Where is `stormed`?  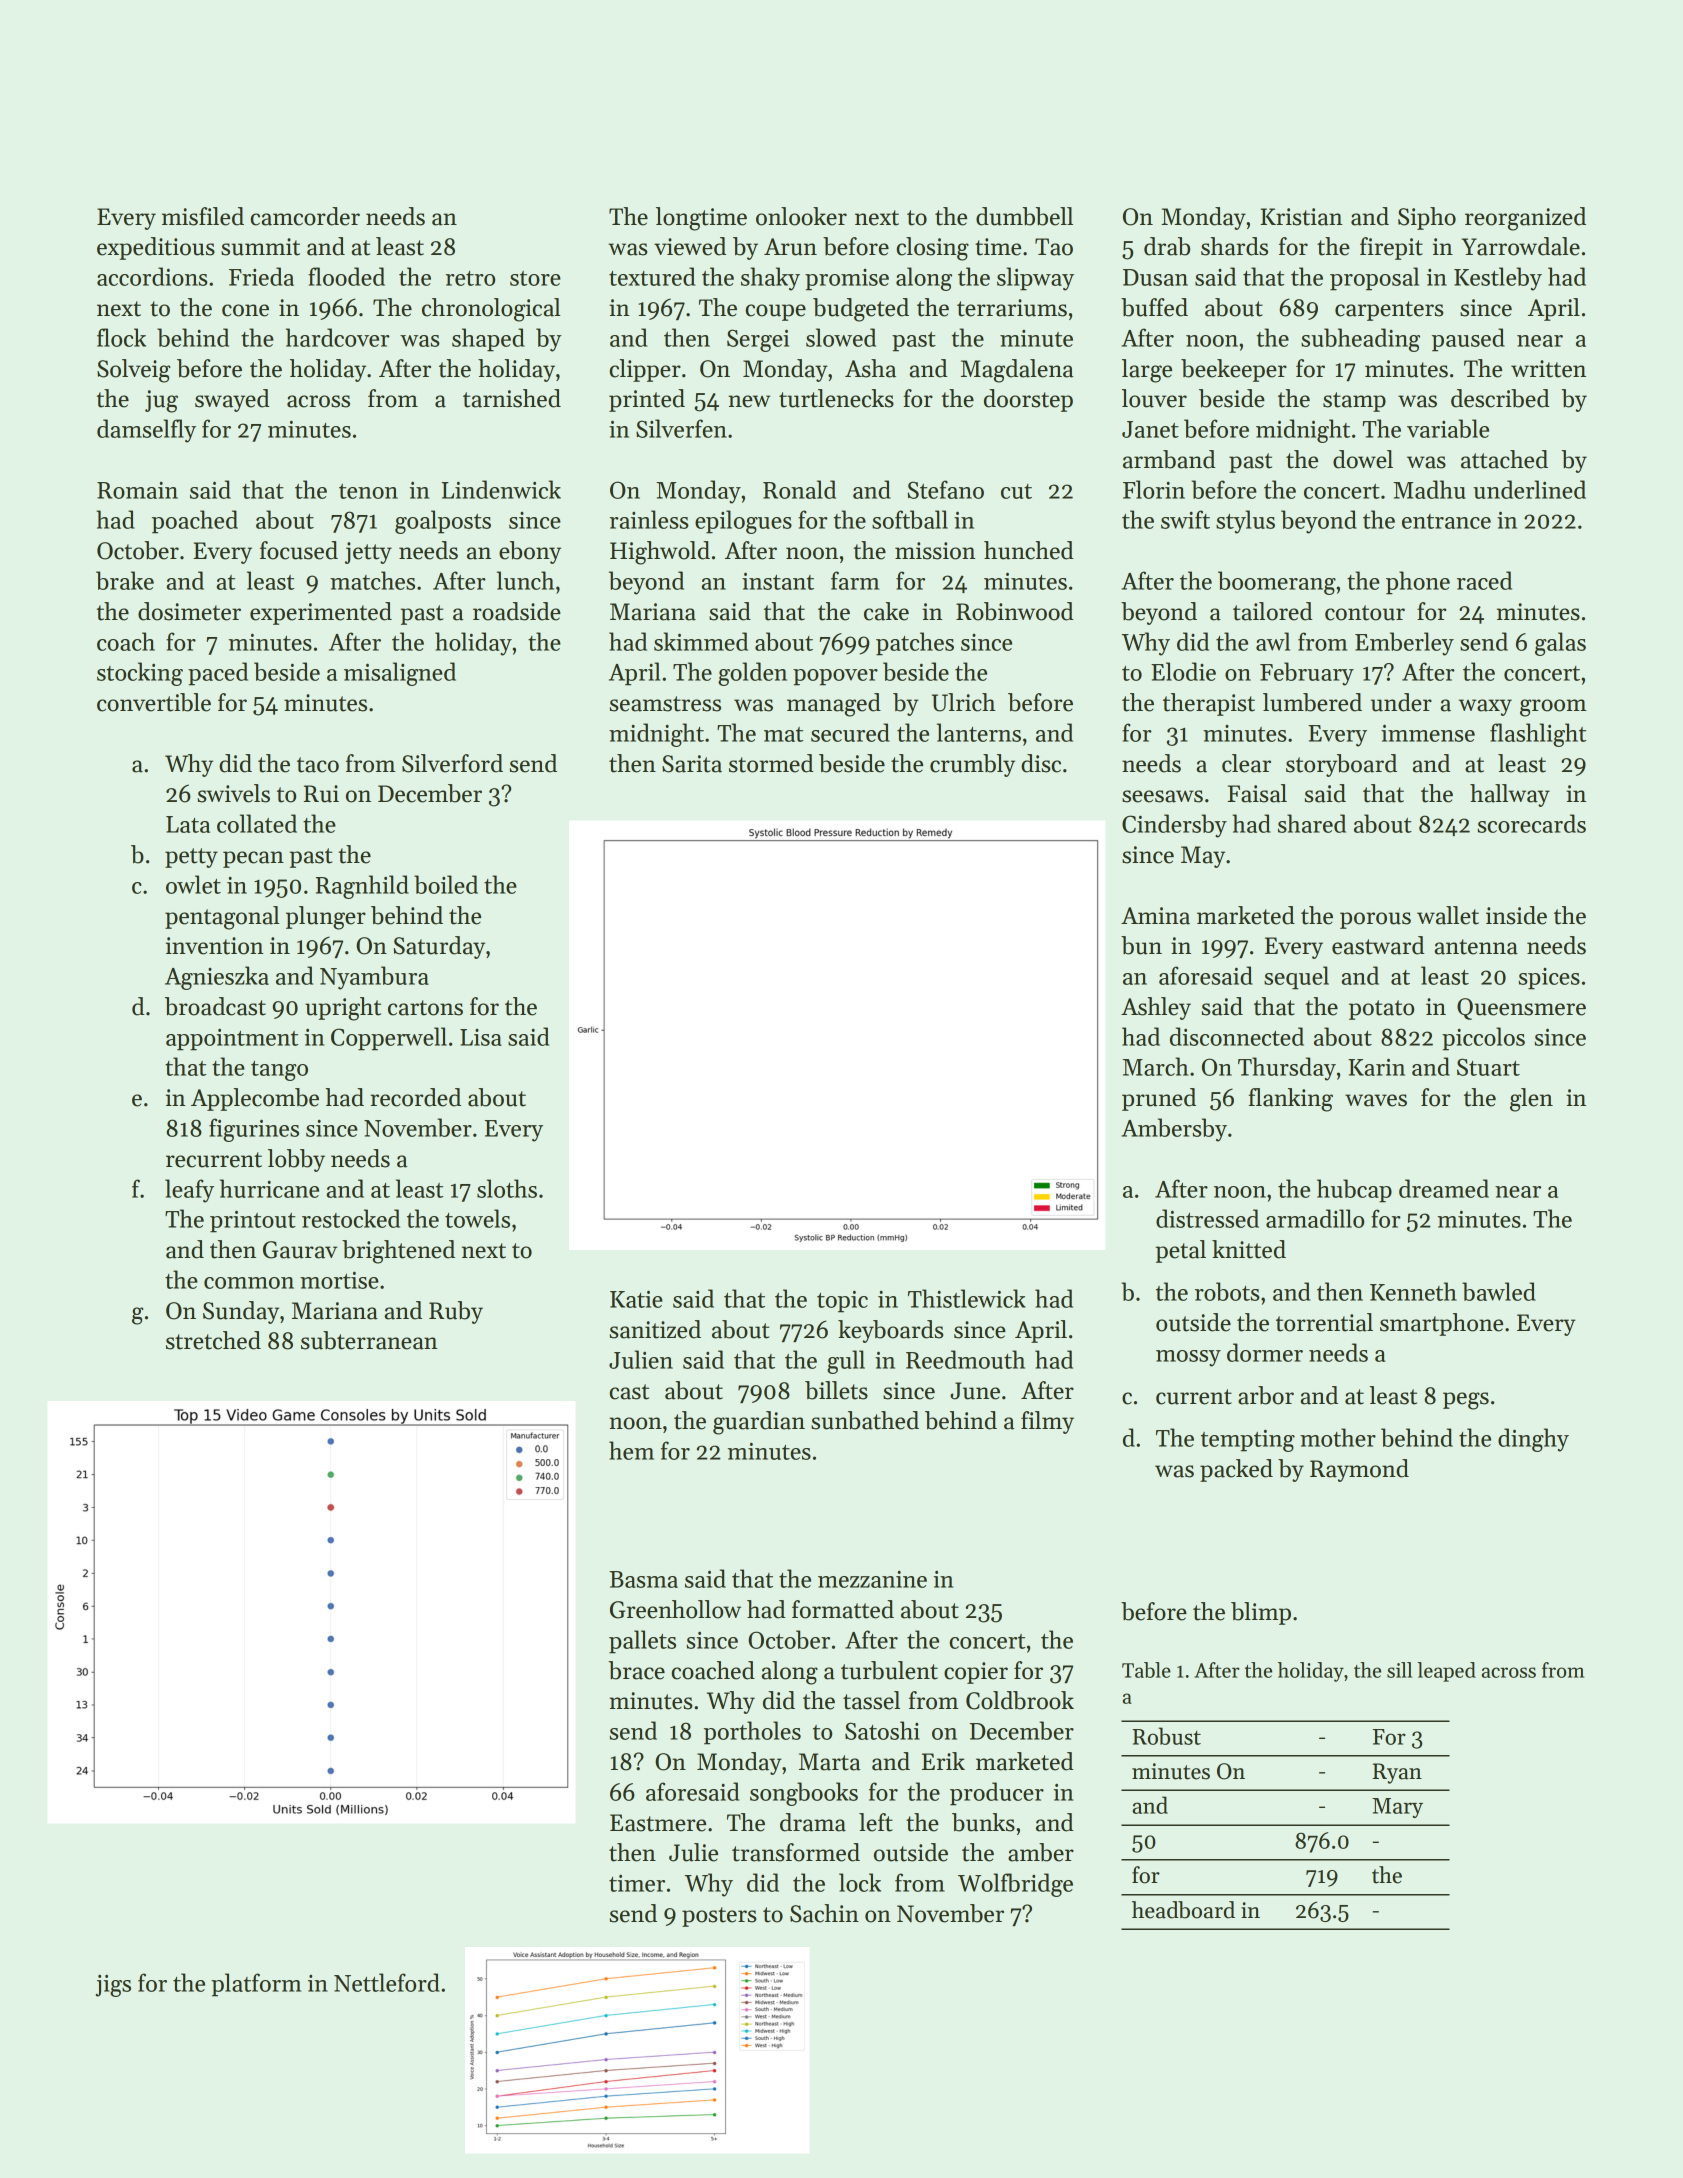
stormed is located at coordinates (771, 763).
